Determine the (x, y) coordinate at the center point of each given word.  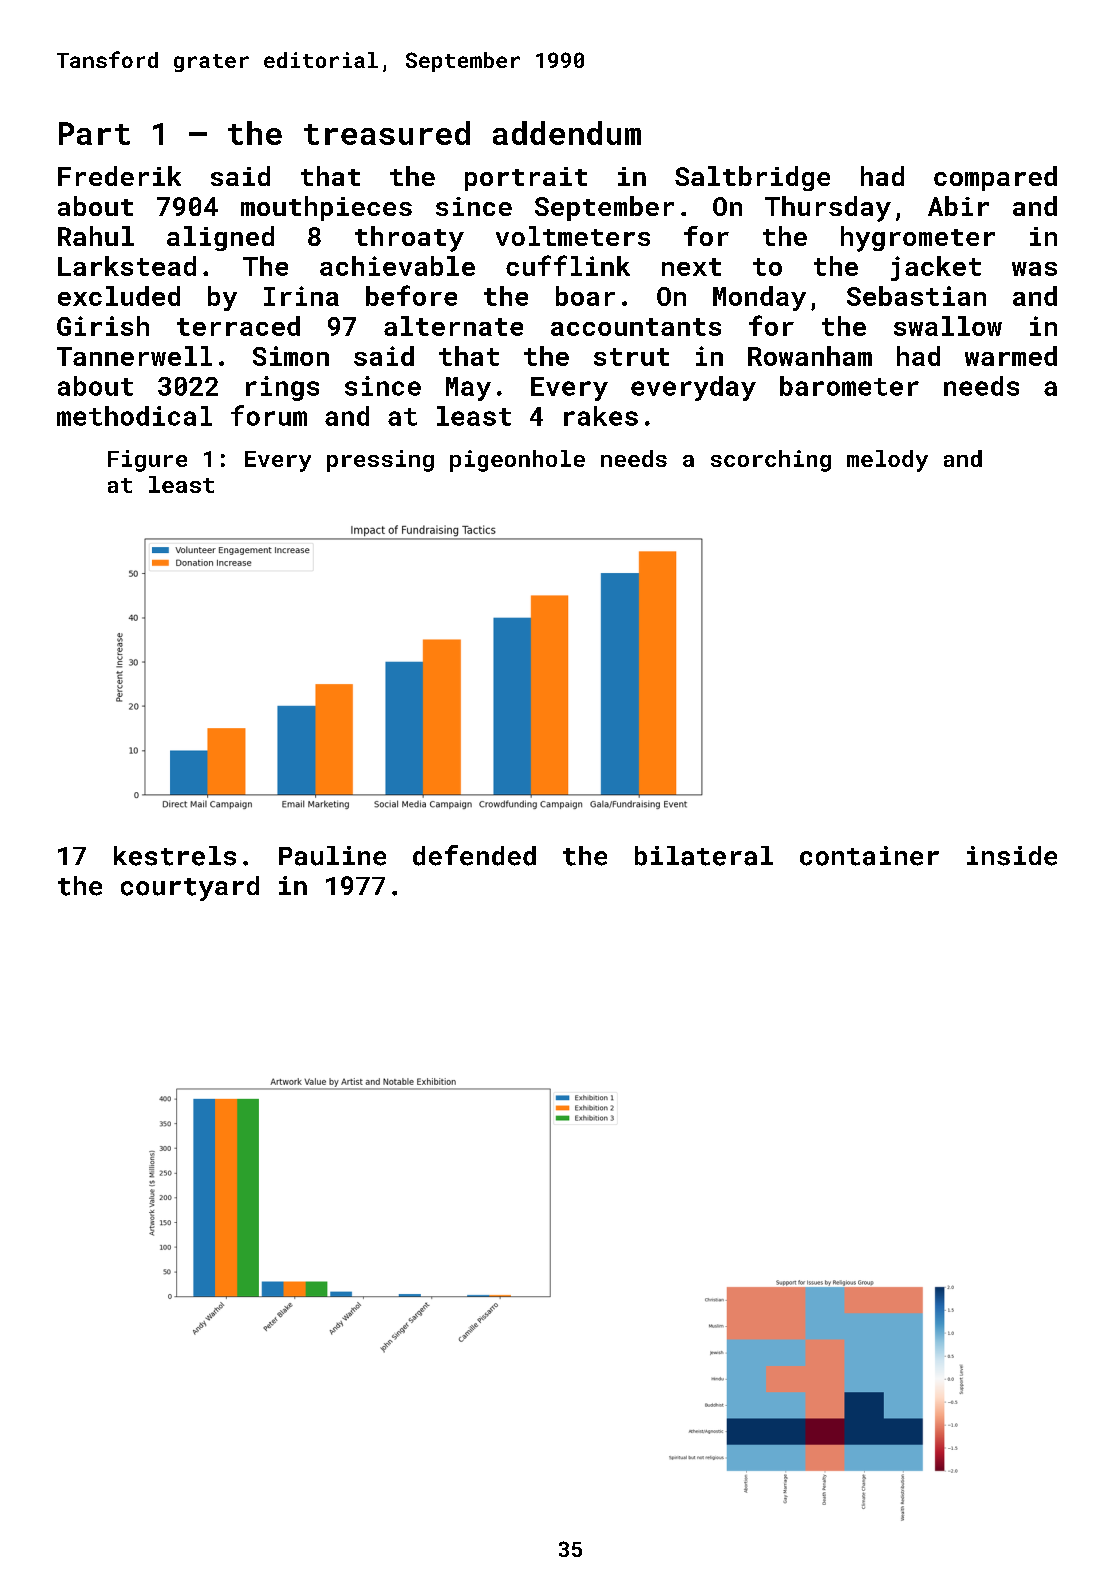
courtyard (190, 888)
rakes (601, 416)
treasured (387, 133)
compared (995, 178)
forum (269, 415)
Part (94, 133)
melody (887, 461)
